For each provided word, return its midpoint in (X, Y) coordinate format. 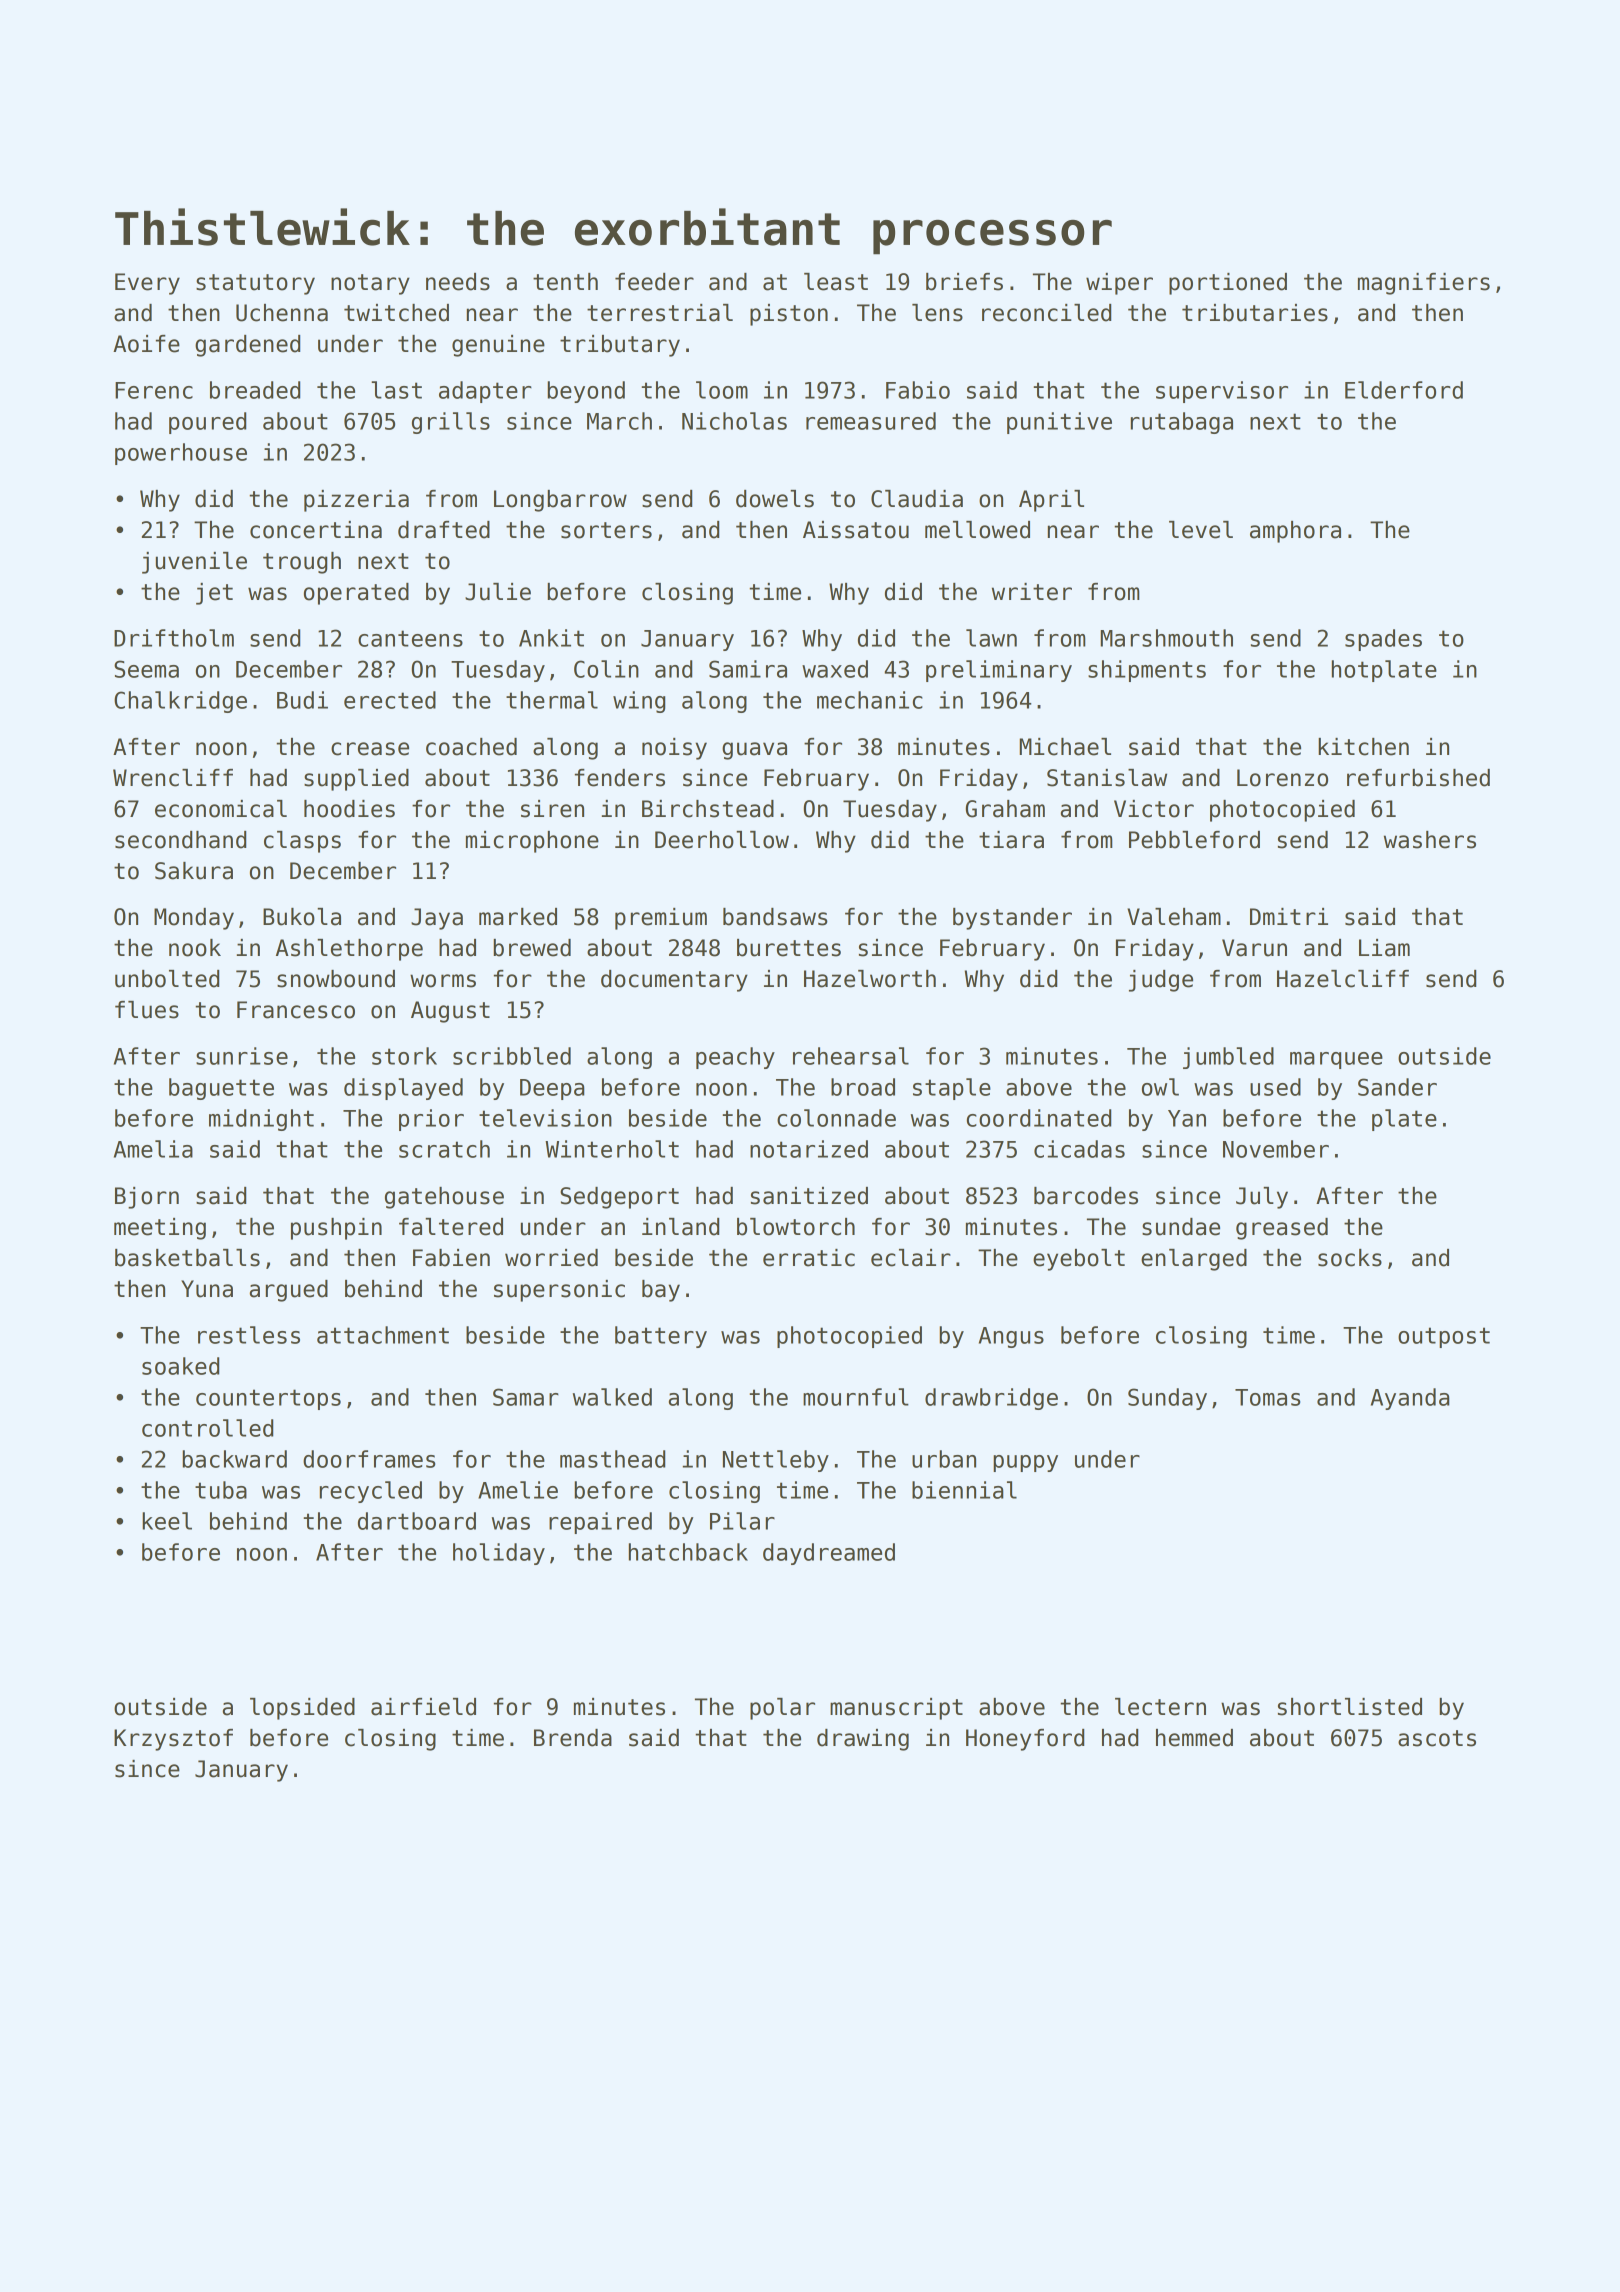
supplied (356, 780)
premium (661, 919)
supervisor (1222, 392)
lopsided (302, 1709)
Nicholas (734, 421)
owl (1160, 1087)
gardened (247, 346)
